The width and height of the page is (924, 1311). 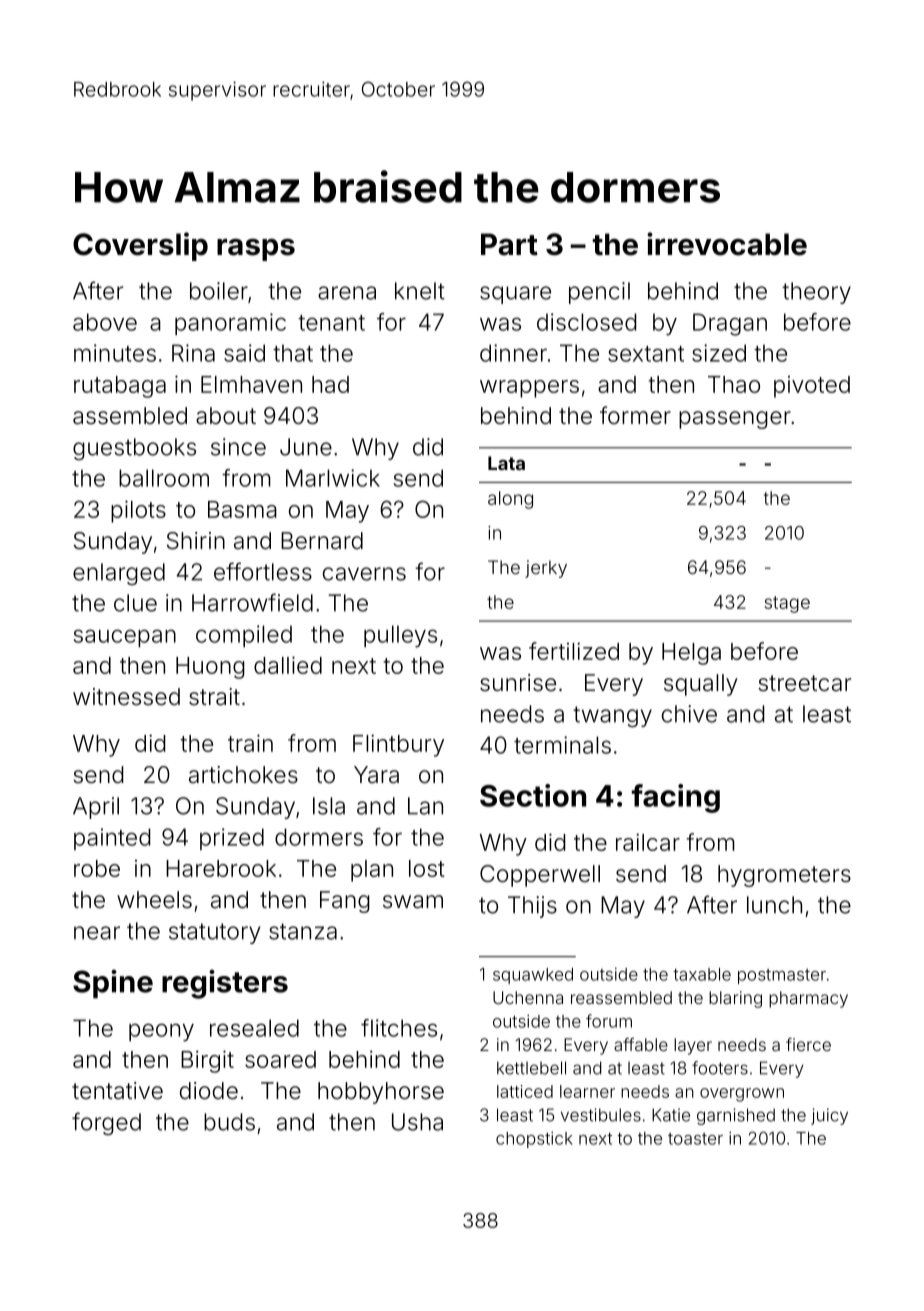 I want to click on square, so click(x=515, y=295).
